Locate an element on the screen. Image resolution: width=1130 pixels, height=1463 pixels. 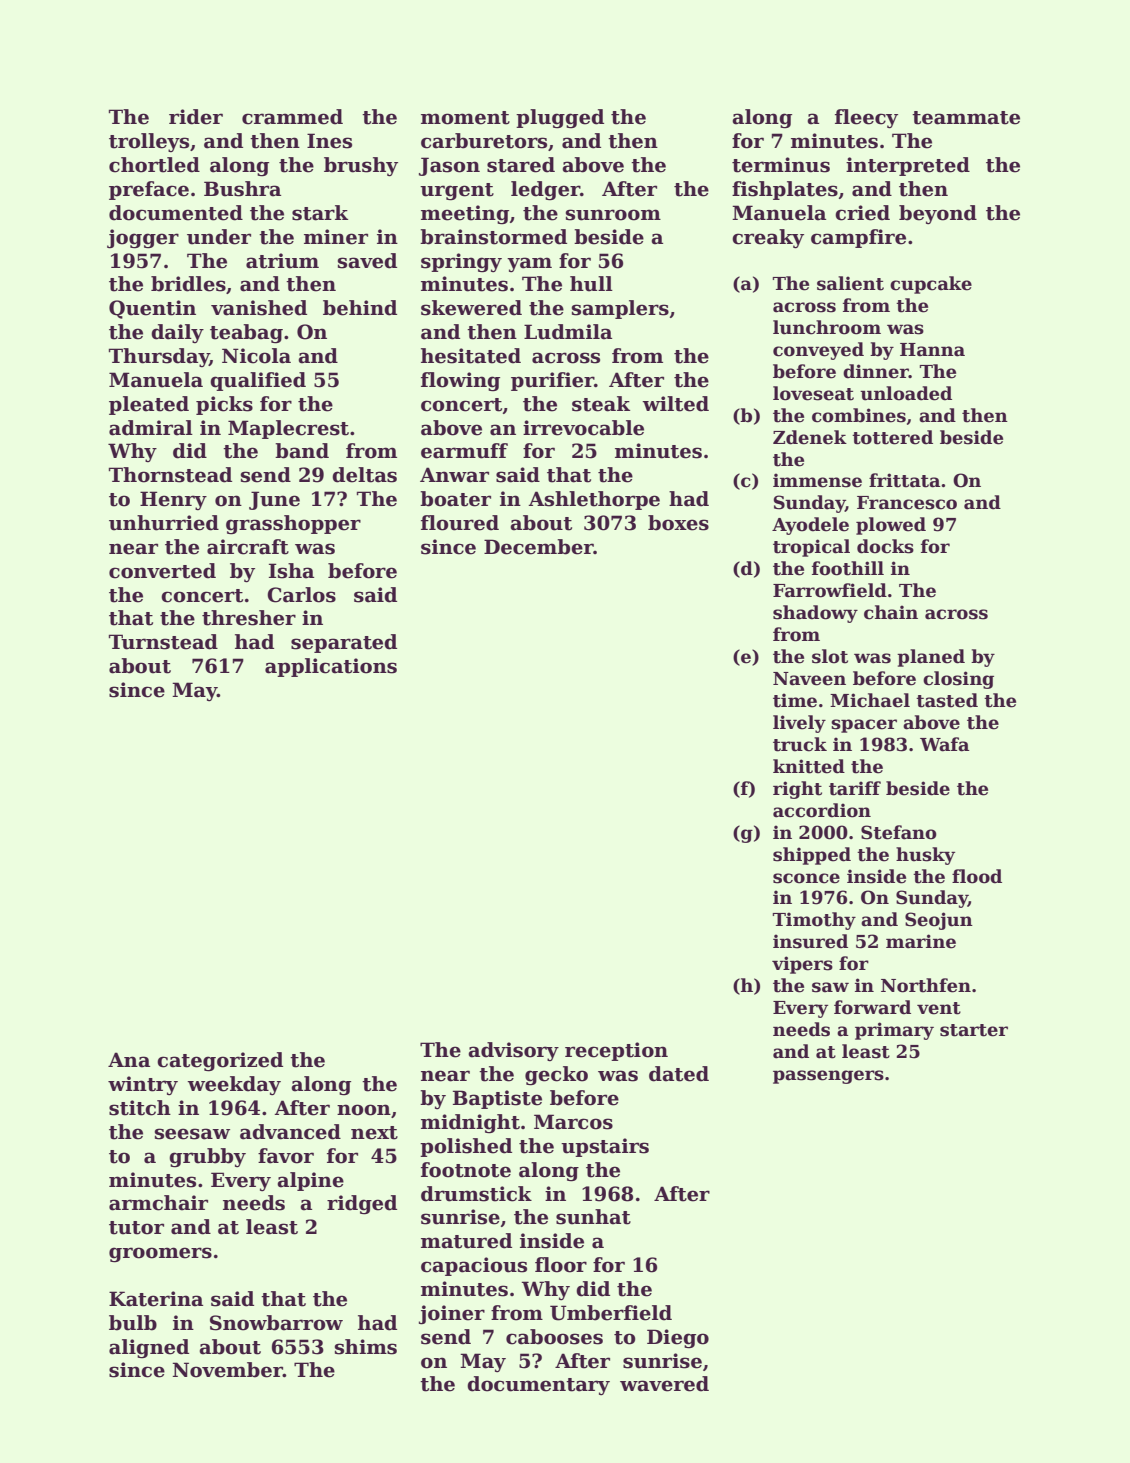
advisory is located at coordinates (513, 1051).
